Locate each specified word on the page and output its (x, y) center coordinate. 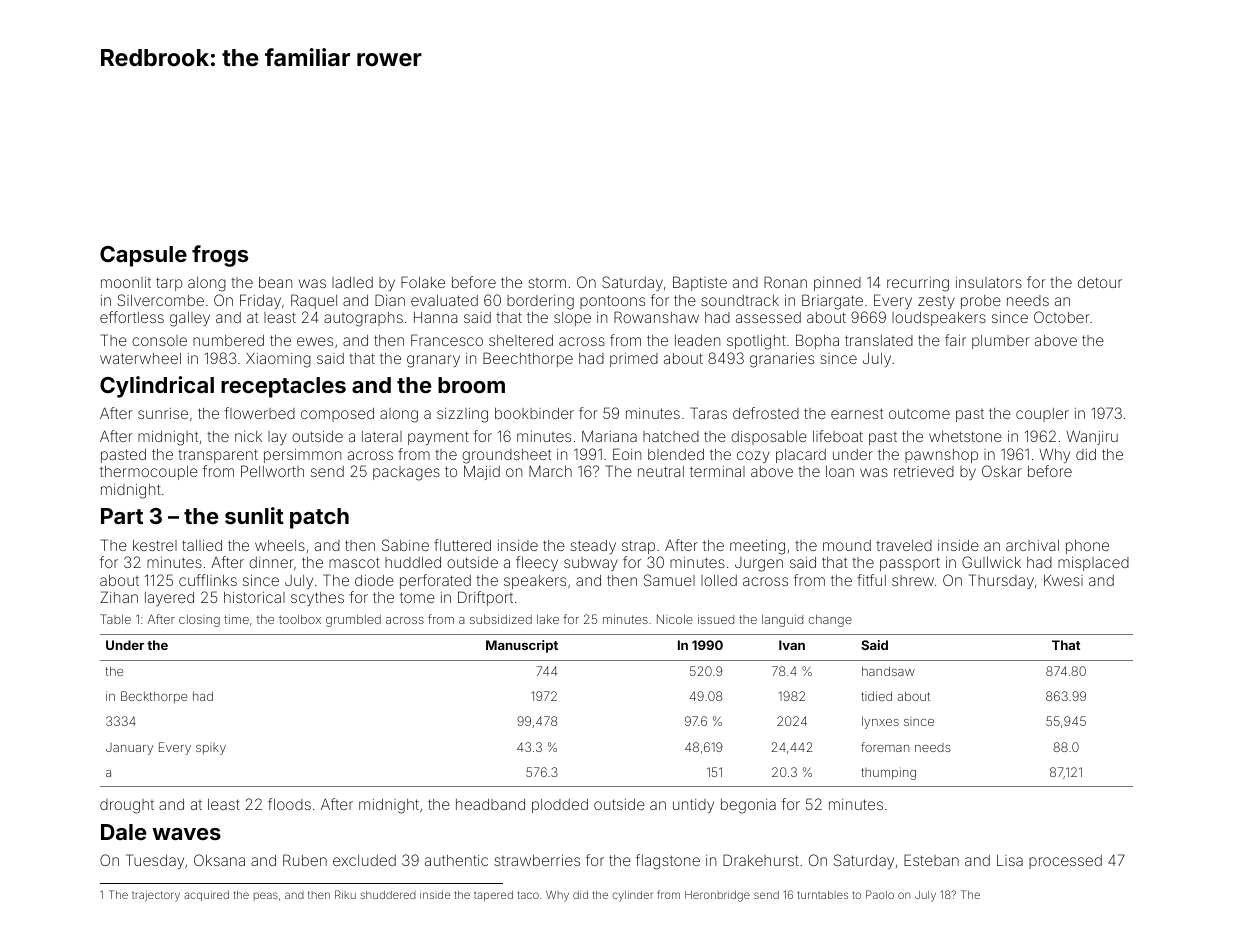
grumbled (353, 621)
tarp (169, 284)
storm (547, 283)
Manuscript (522, 646)
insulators (989, 282)
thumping (888, 773)
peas (266, 896)
